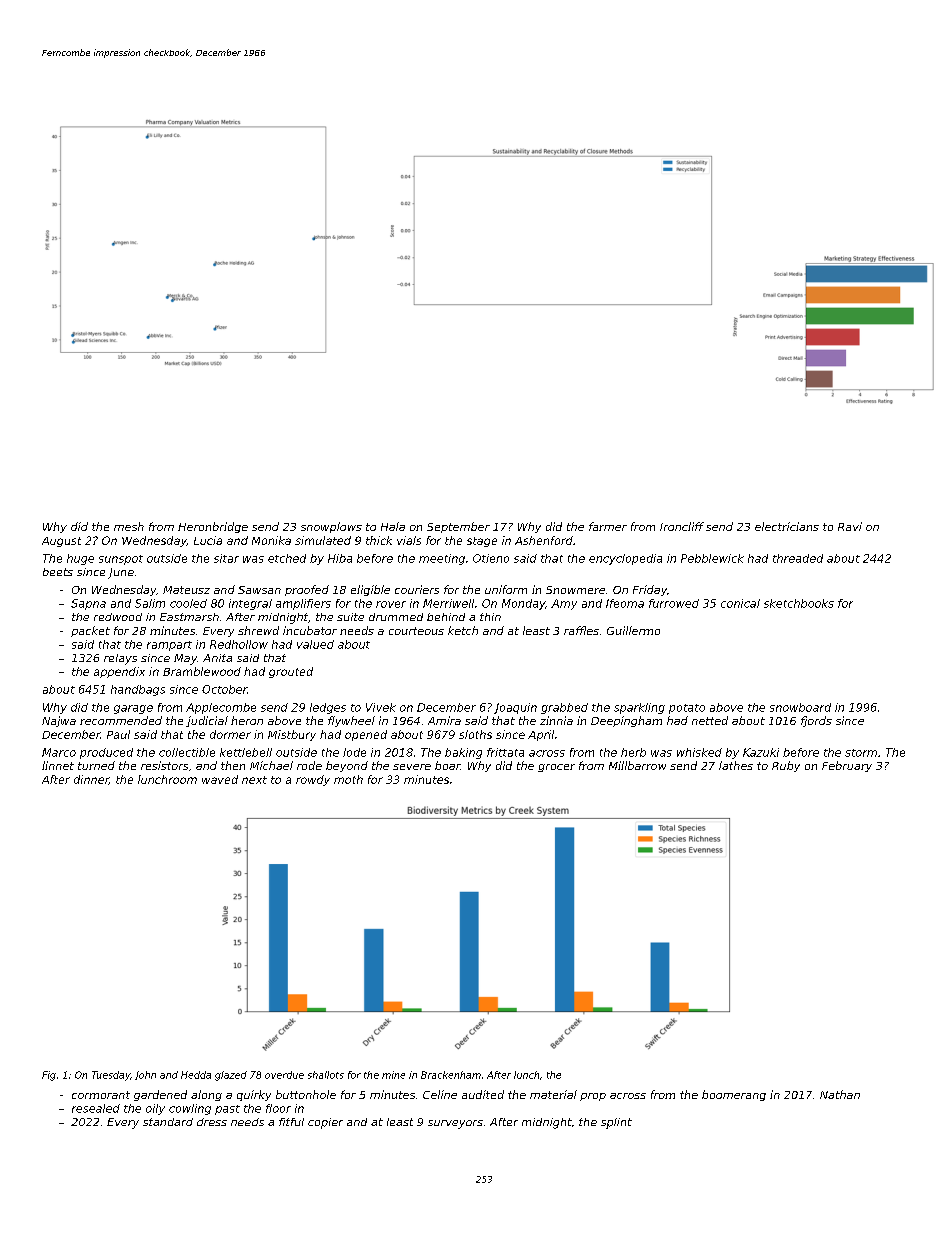  What do you see at coordinates (106, 753) in the image?
I see `produced` at bounding box center [106, 753].
